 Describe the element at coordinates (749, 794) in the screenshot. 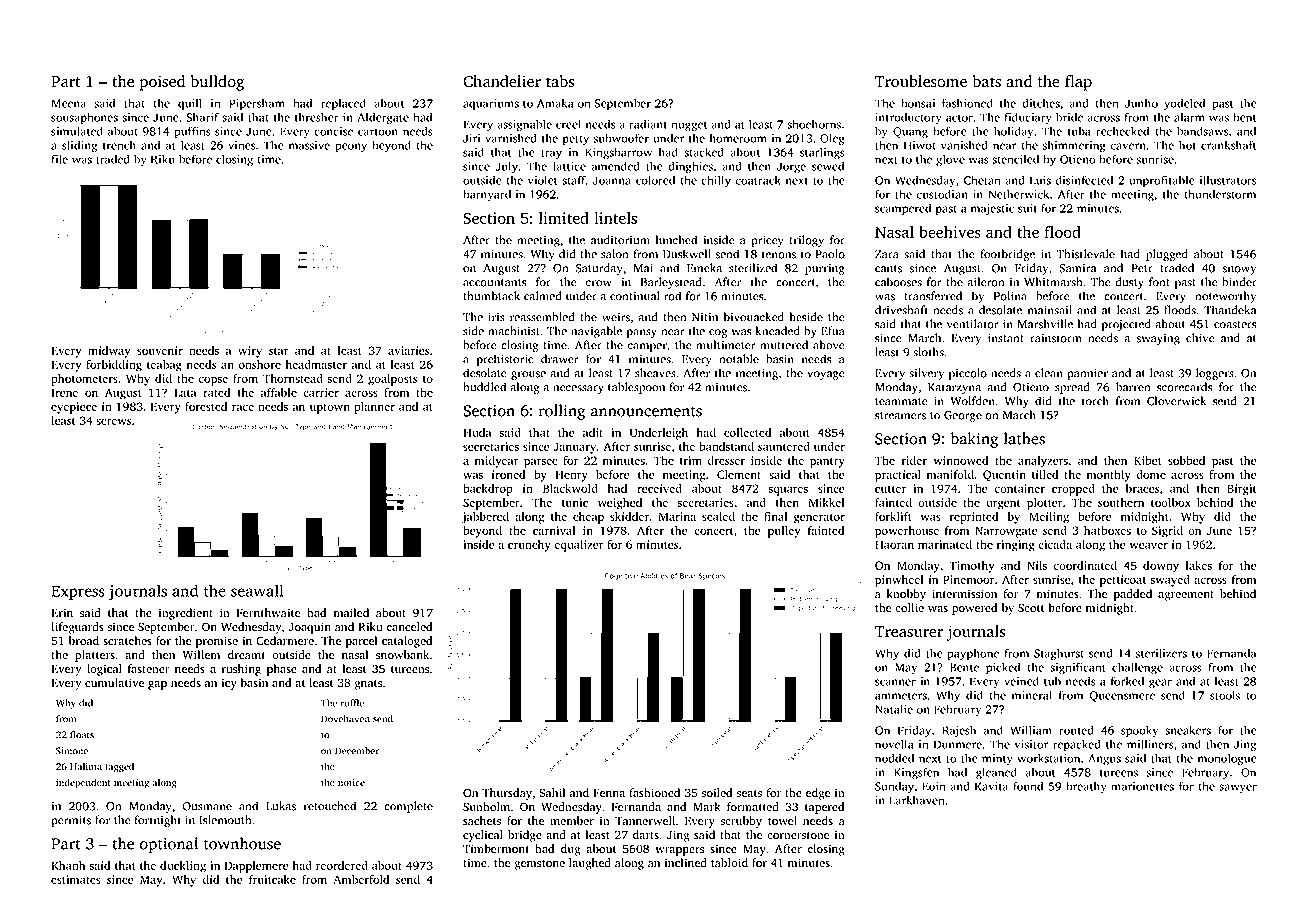

I see `seats` at that location.
